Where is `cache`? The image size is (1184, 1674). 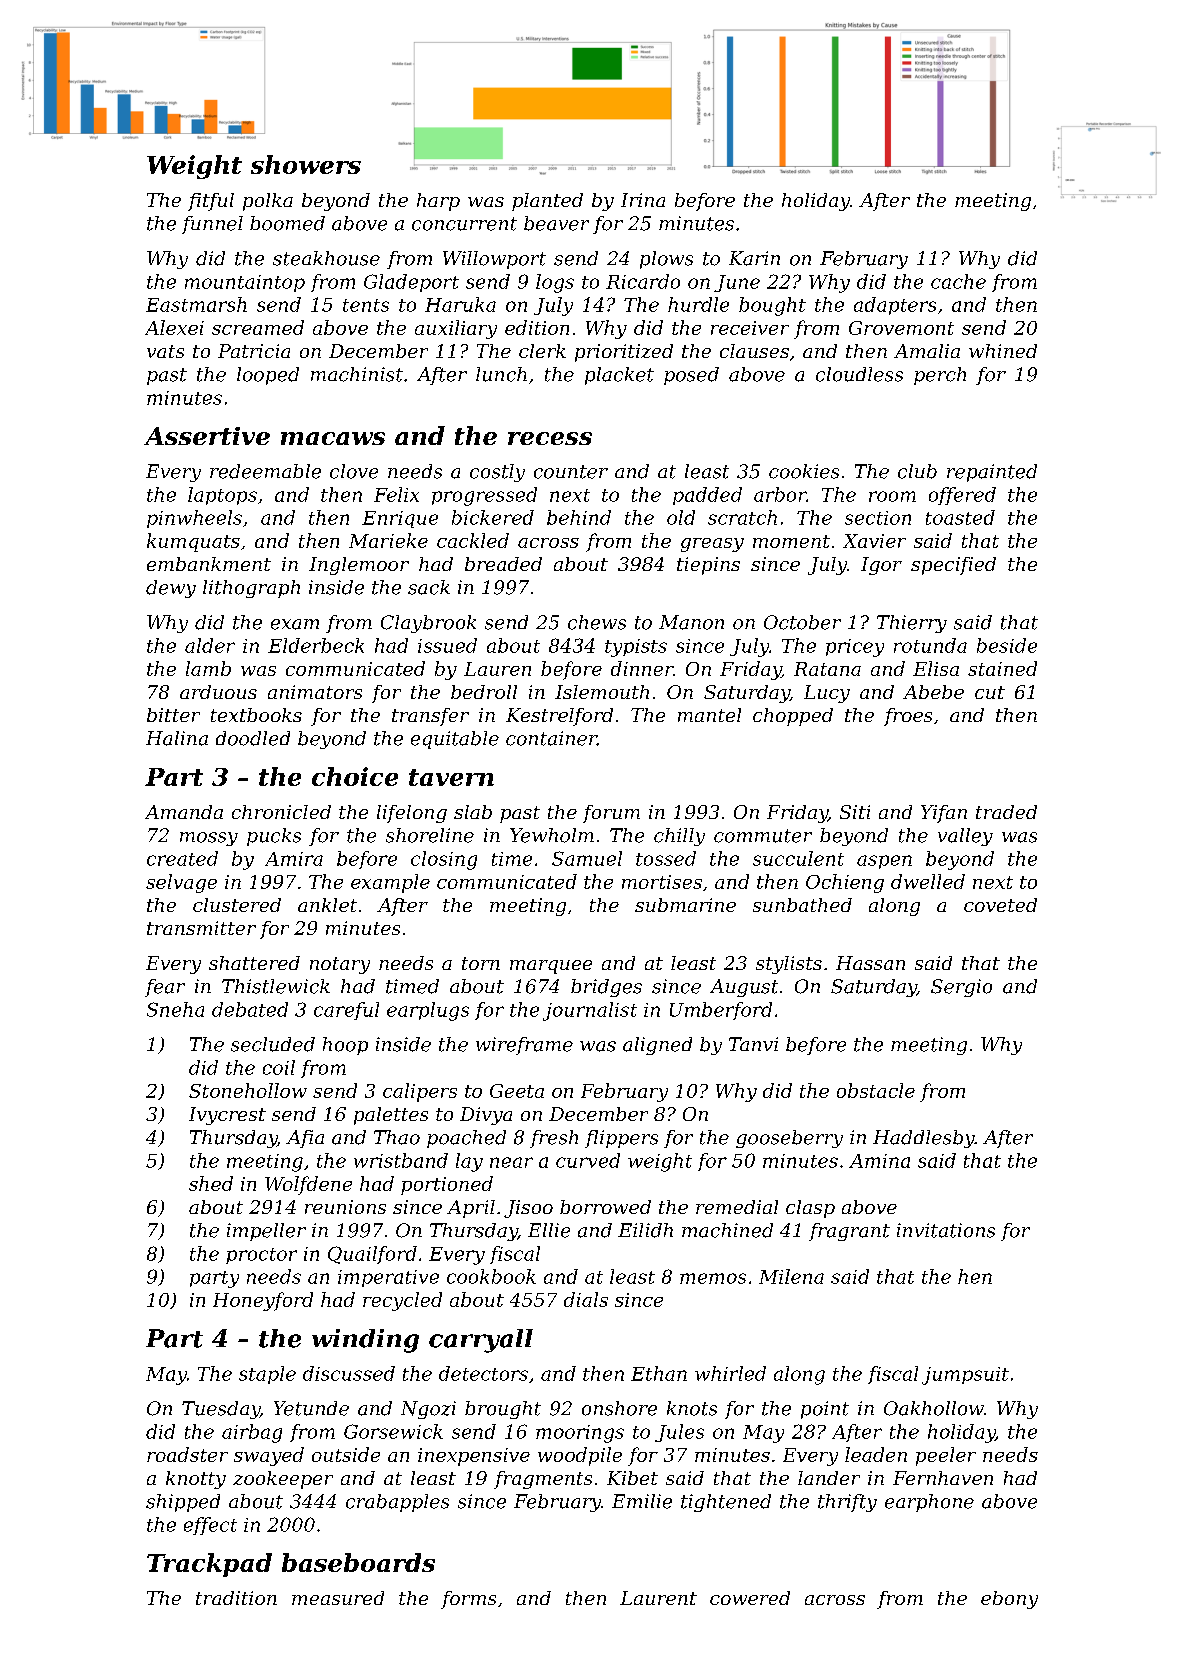
cache is located at coordinates (958, 281).
